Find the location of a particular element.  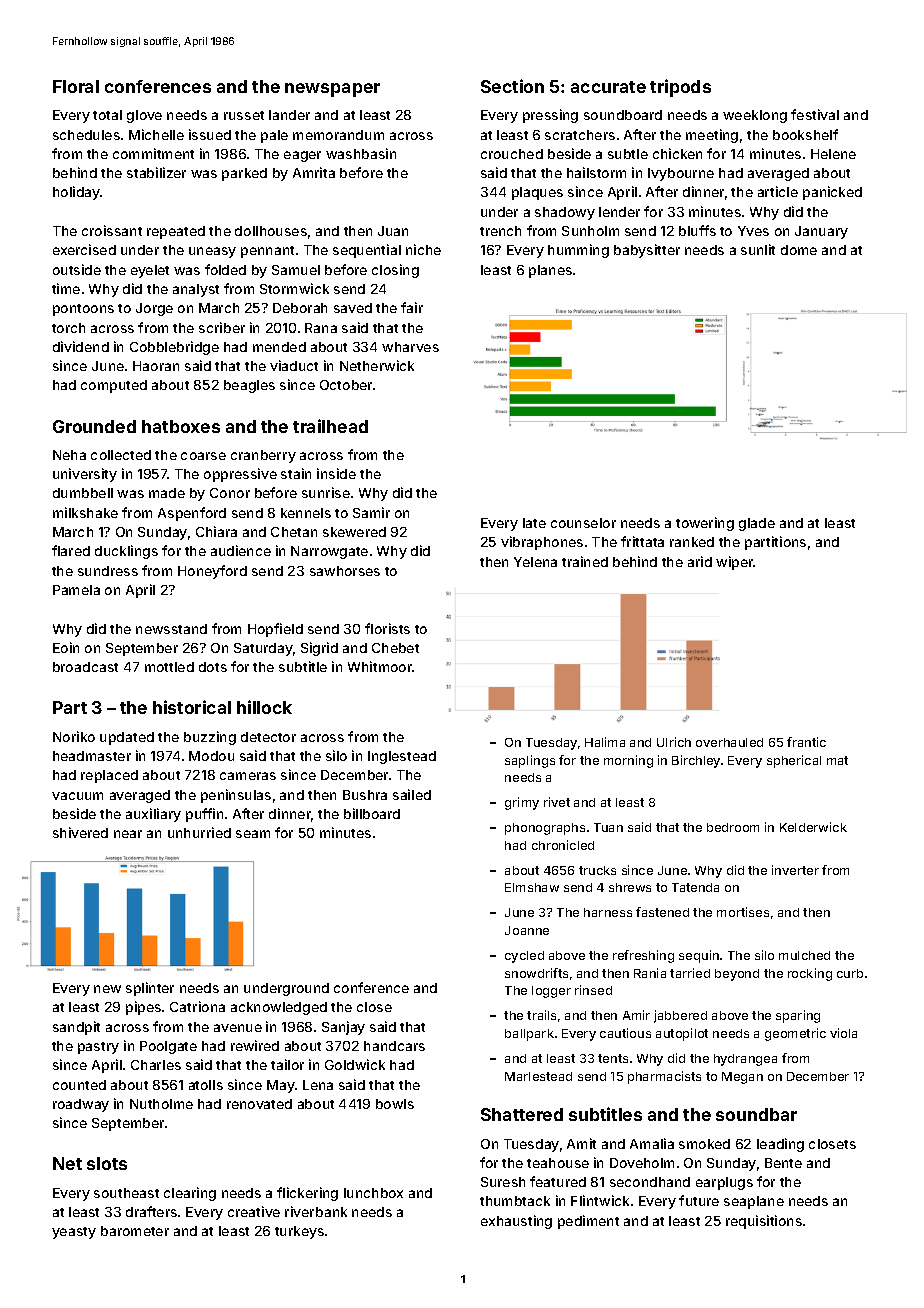

grimy is located at coordinates (522, 803).
